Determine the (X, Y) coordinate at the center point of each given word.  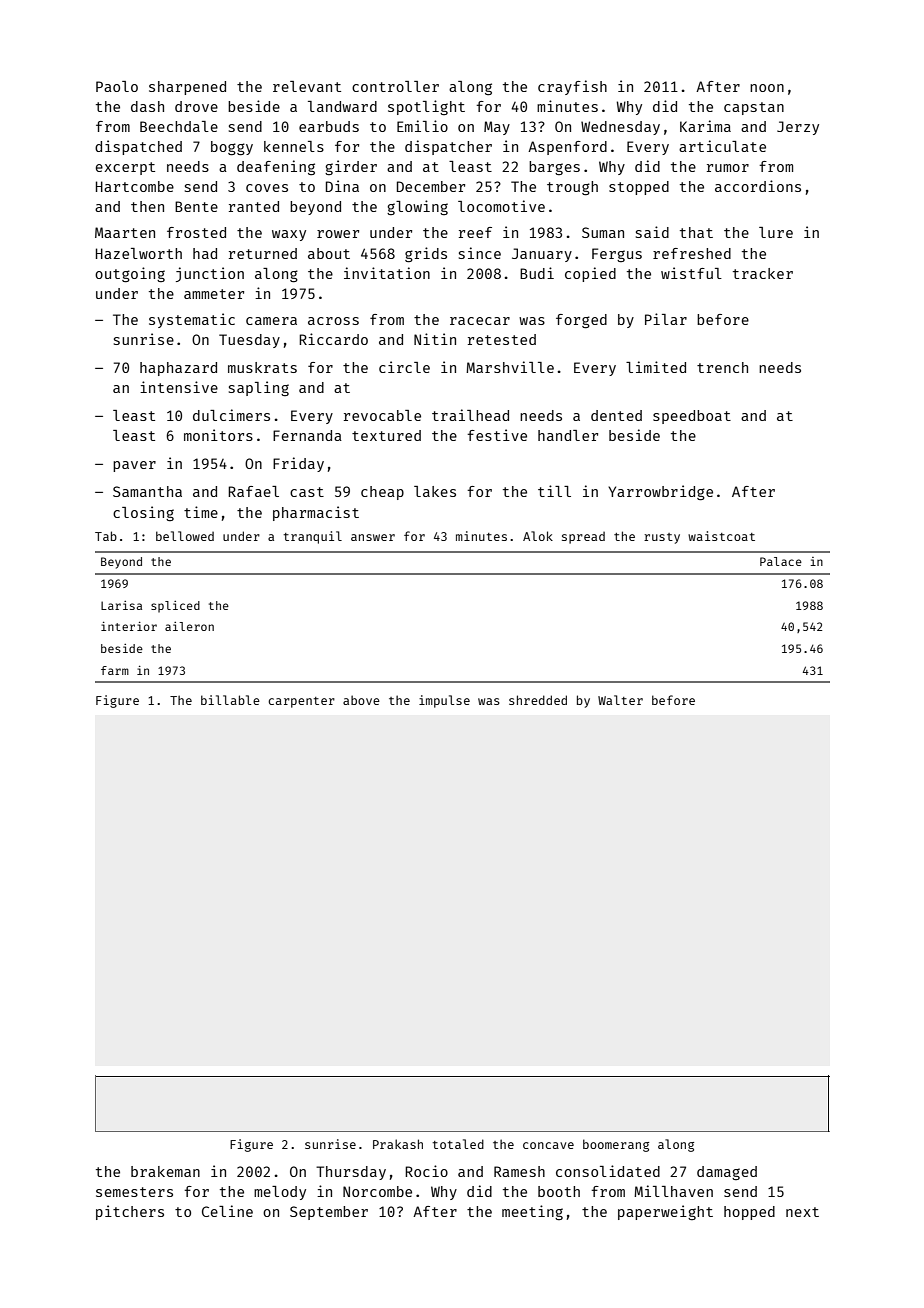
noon (767, 88)
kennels (294, 146)
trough (572, 188)
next (802, 1212)
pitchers (130, 1212)
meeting (532, 1212)
